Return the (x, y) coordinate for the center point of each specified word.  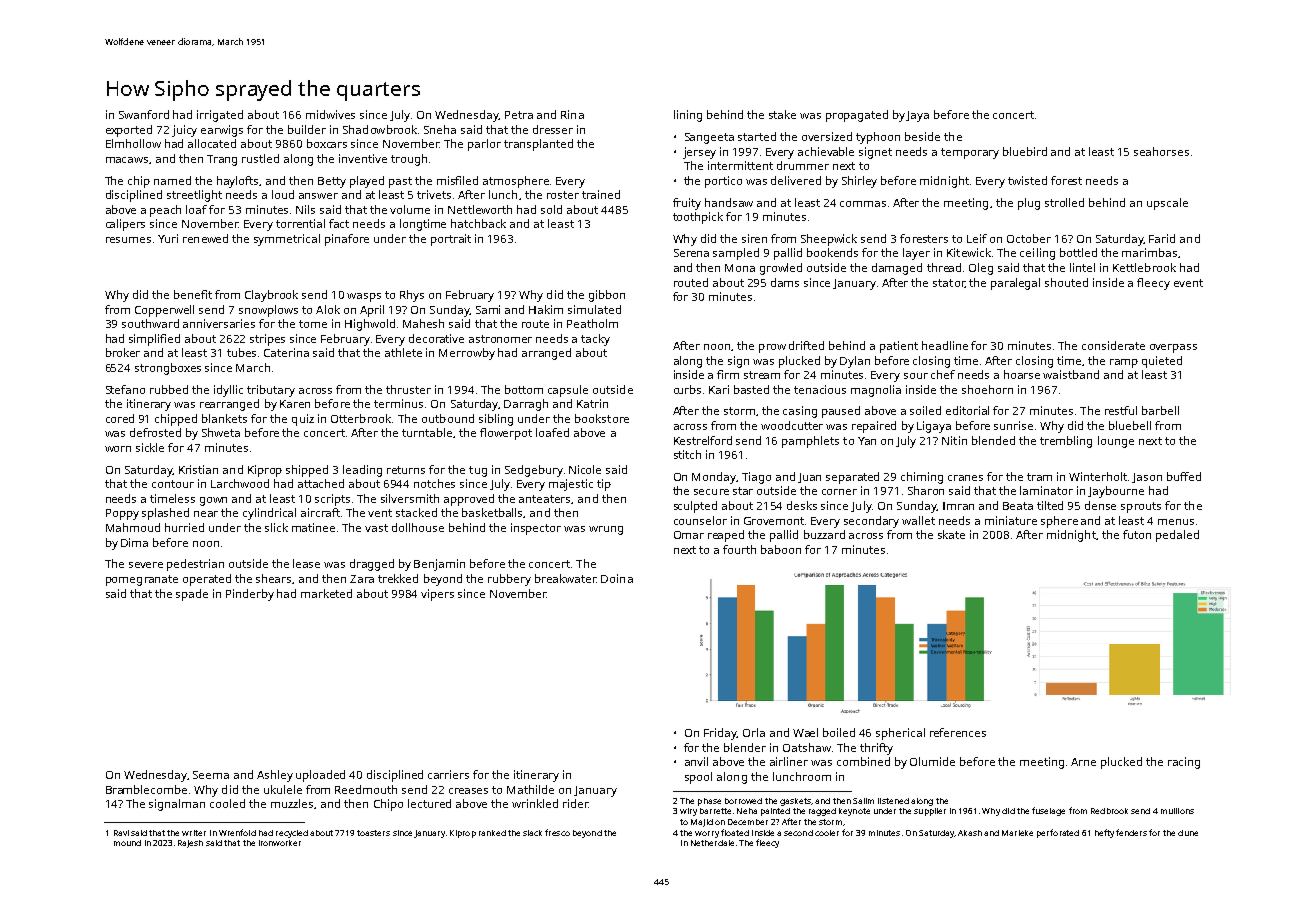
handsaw (729, 202)
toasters (373, 833)
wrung (606, 530)
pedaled (1177, 536)
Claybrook (271, 296)
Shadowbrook (380, 129)
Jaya (917, 116)
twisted (1027, 180)
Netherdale (712, 843)
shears (273, 578)
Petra (519, 115)
